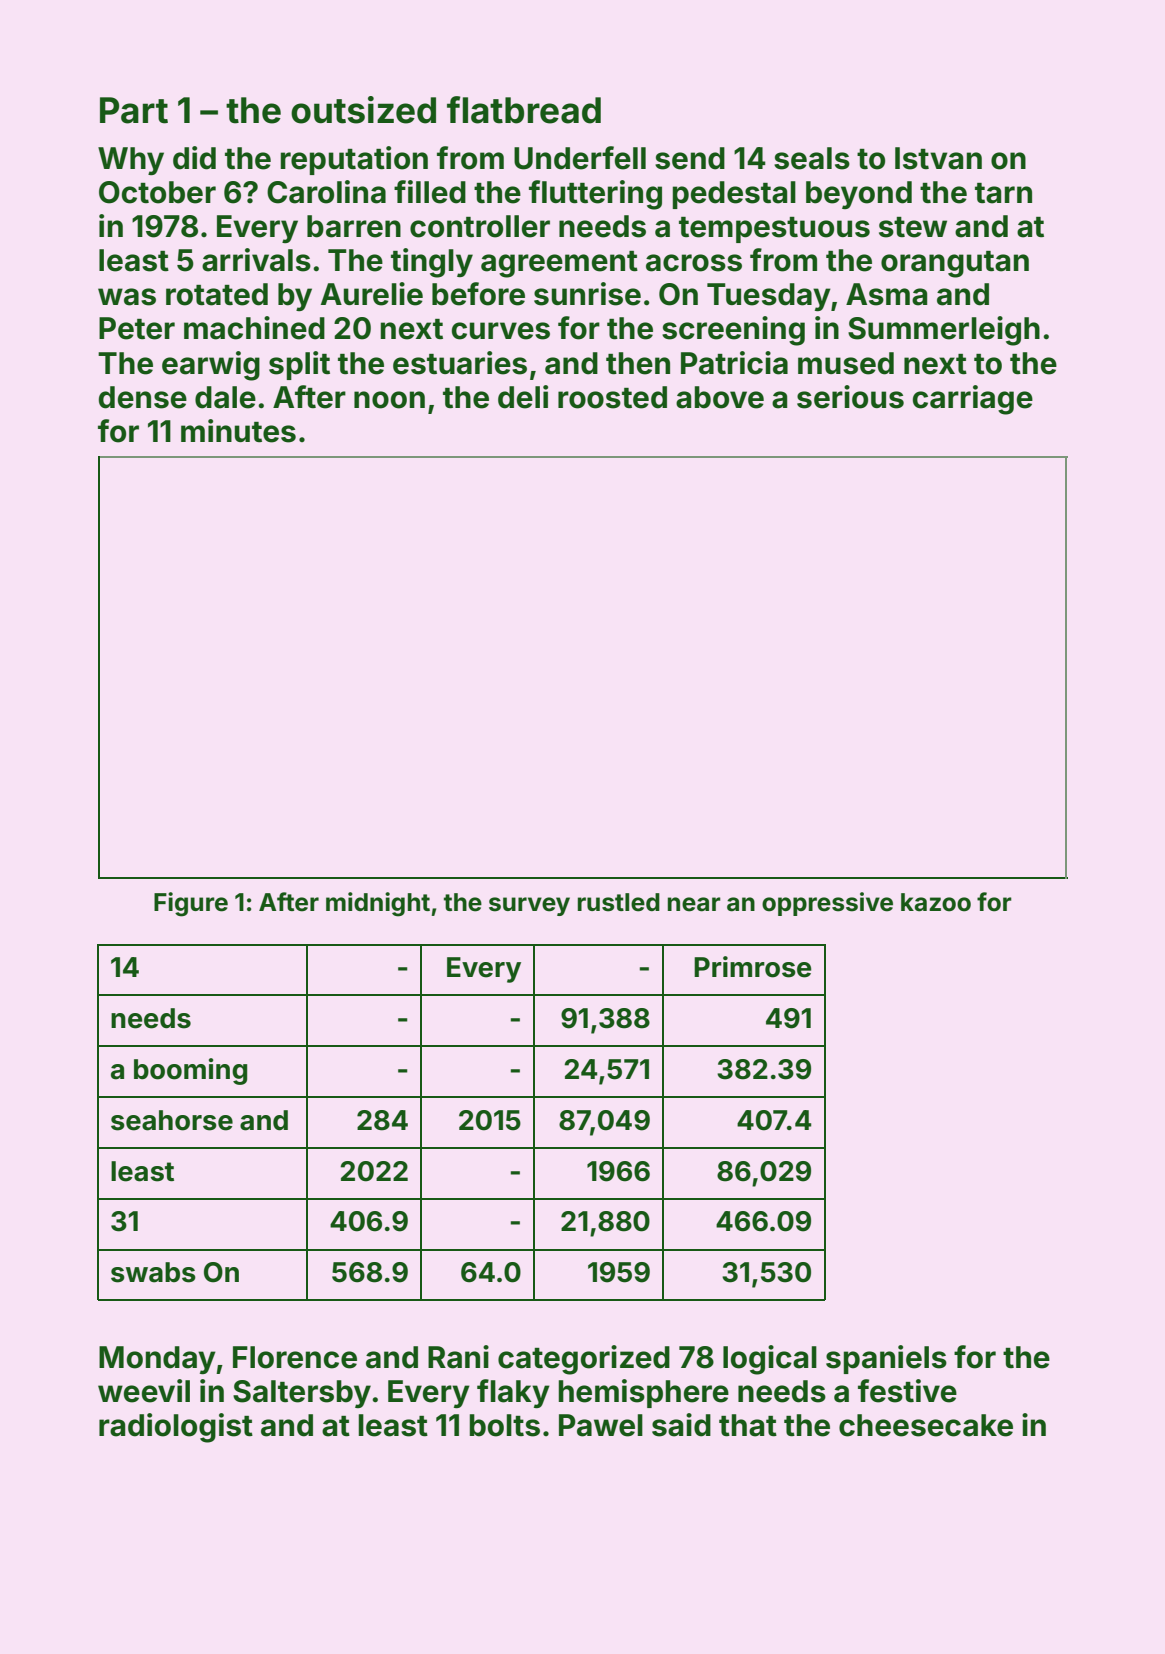 The image size is (1165, 1654). Describe the element at coordinates (190, 1071) in the image. I see `booming` at that location.
